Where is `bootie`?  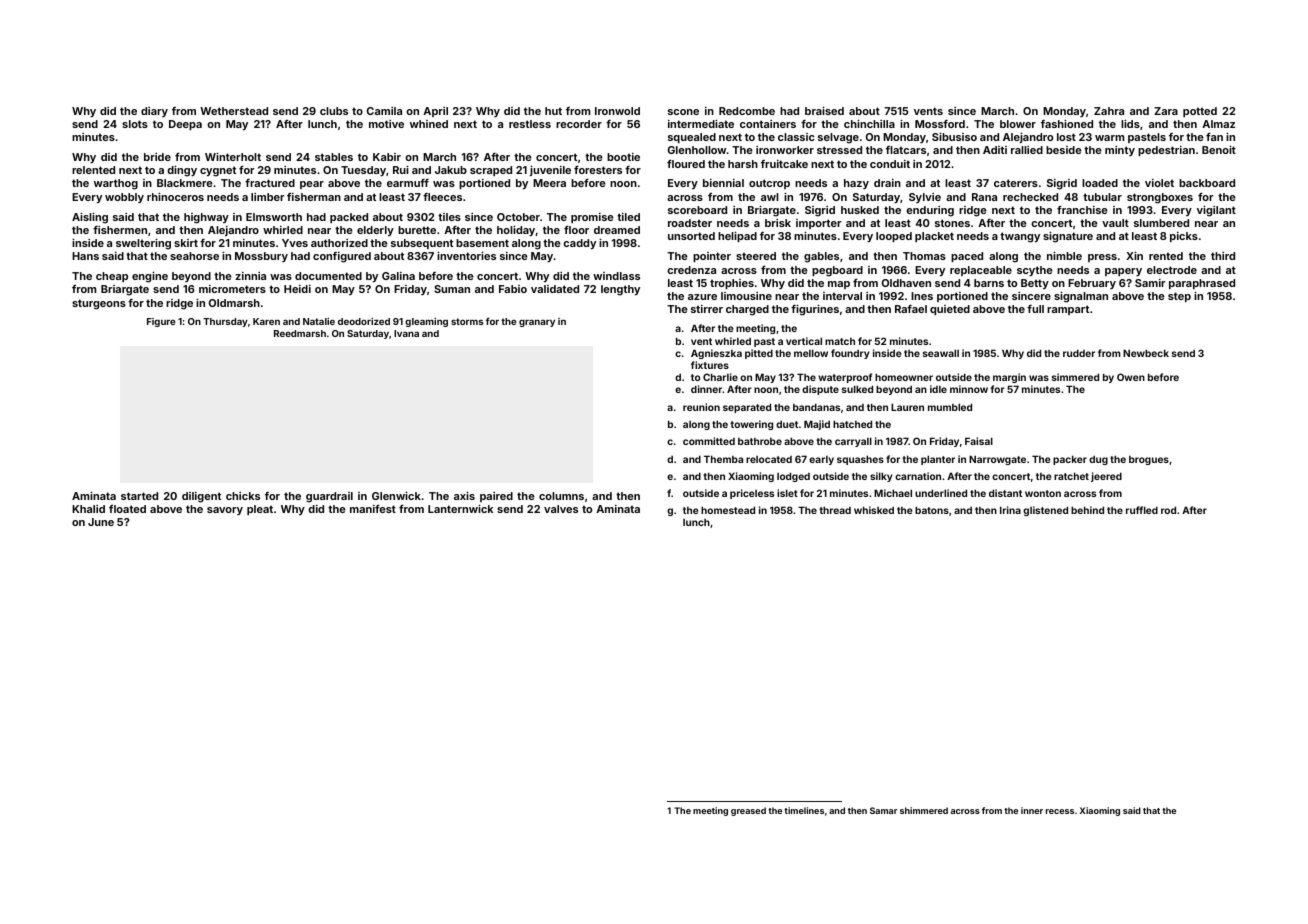
bootie is located at coordinates (623, 157).
